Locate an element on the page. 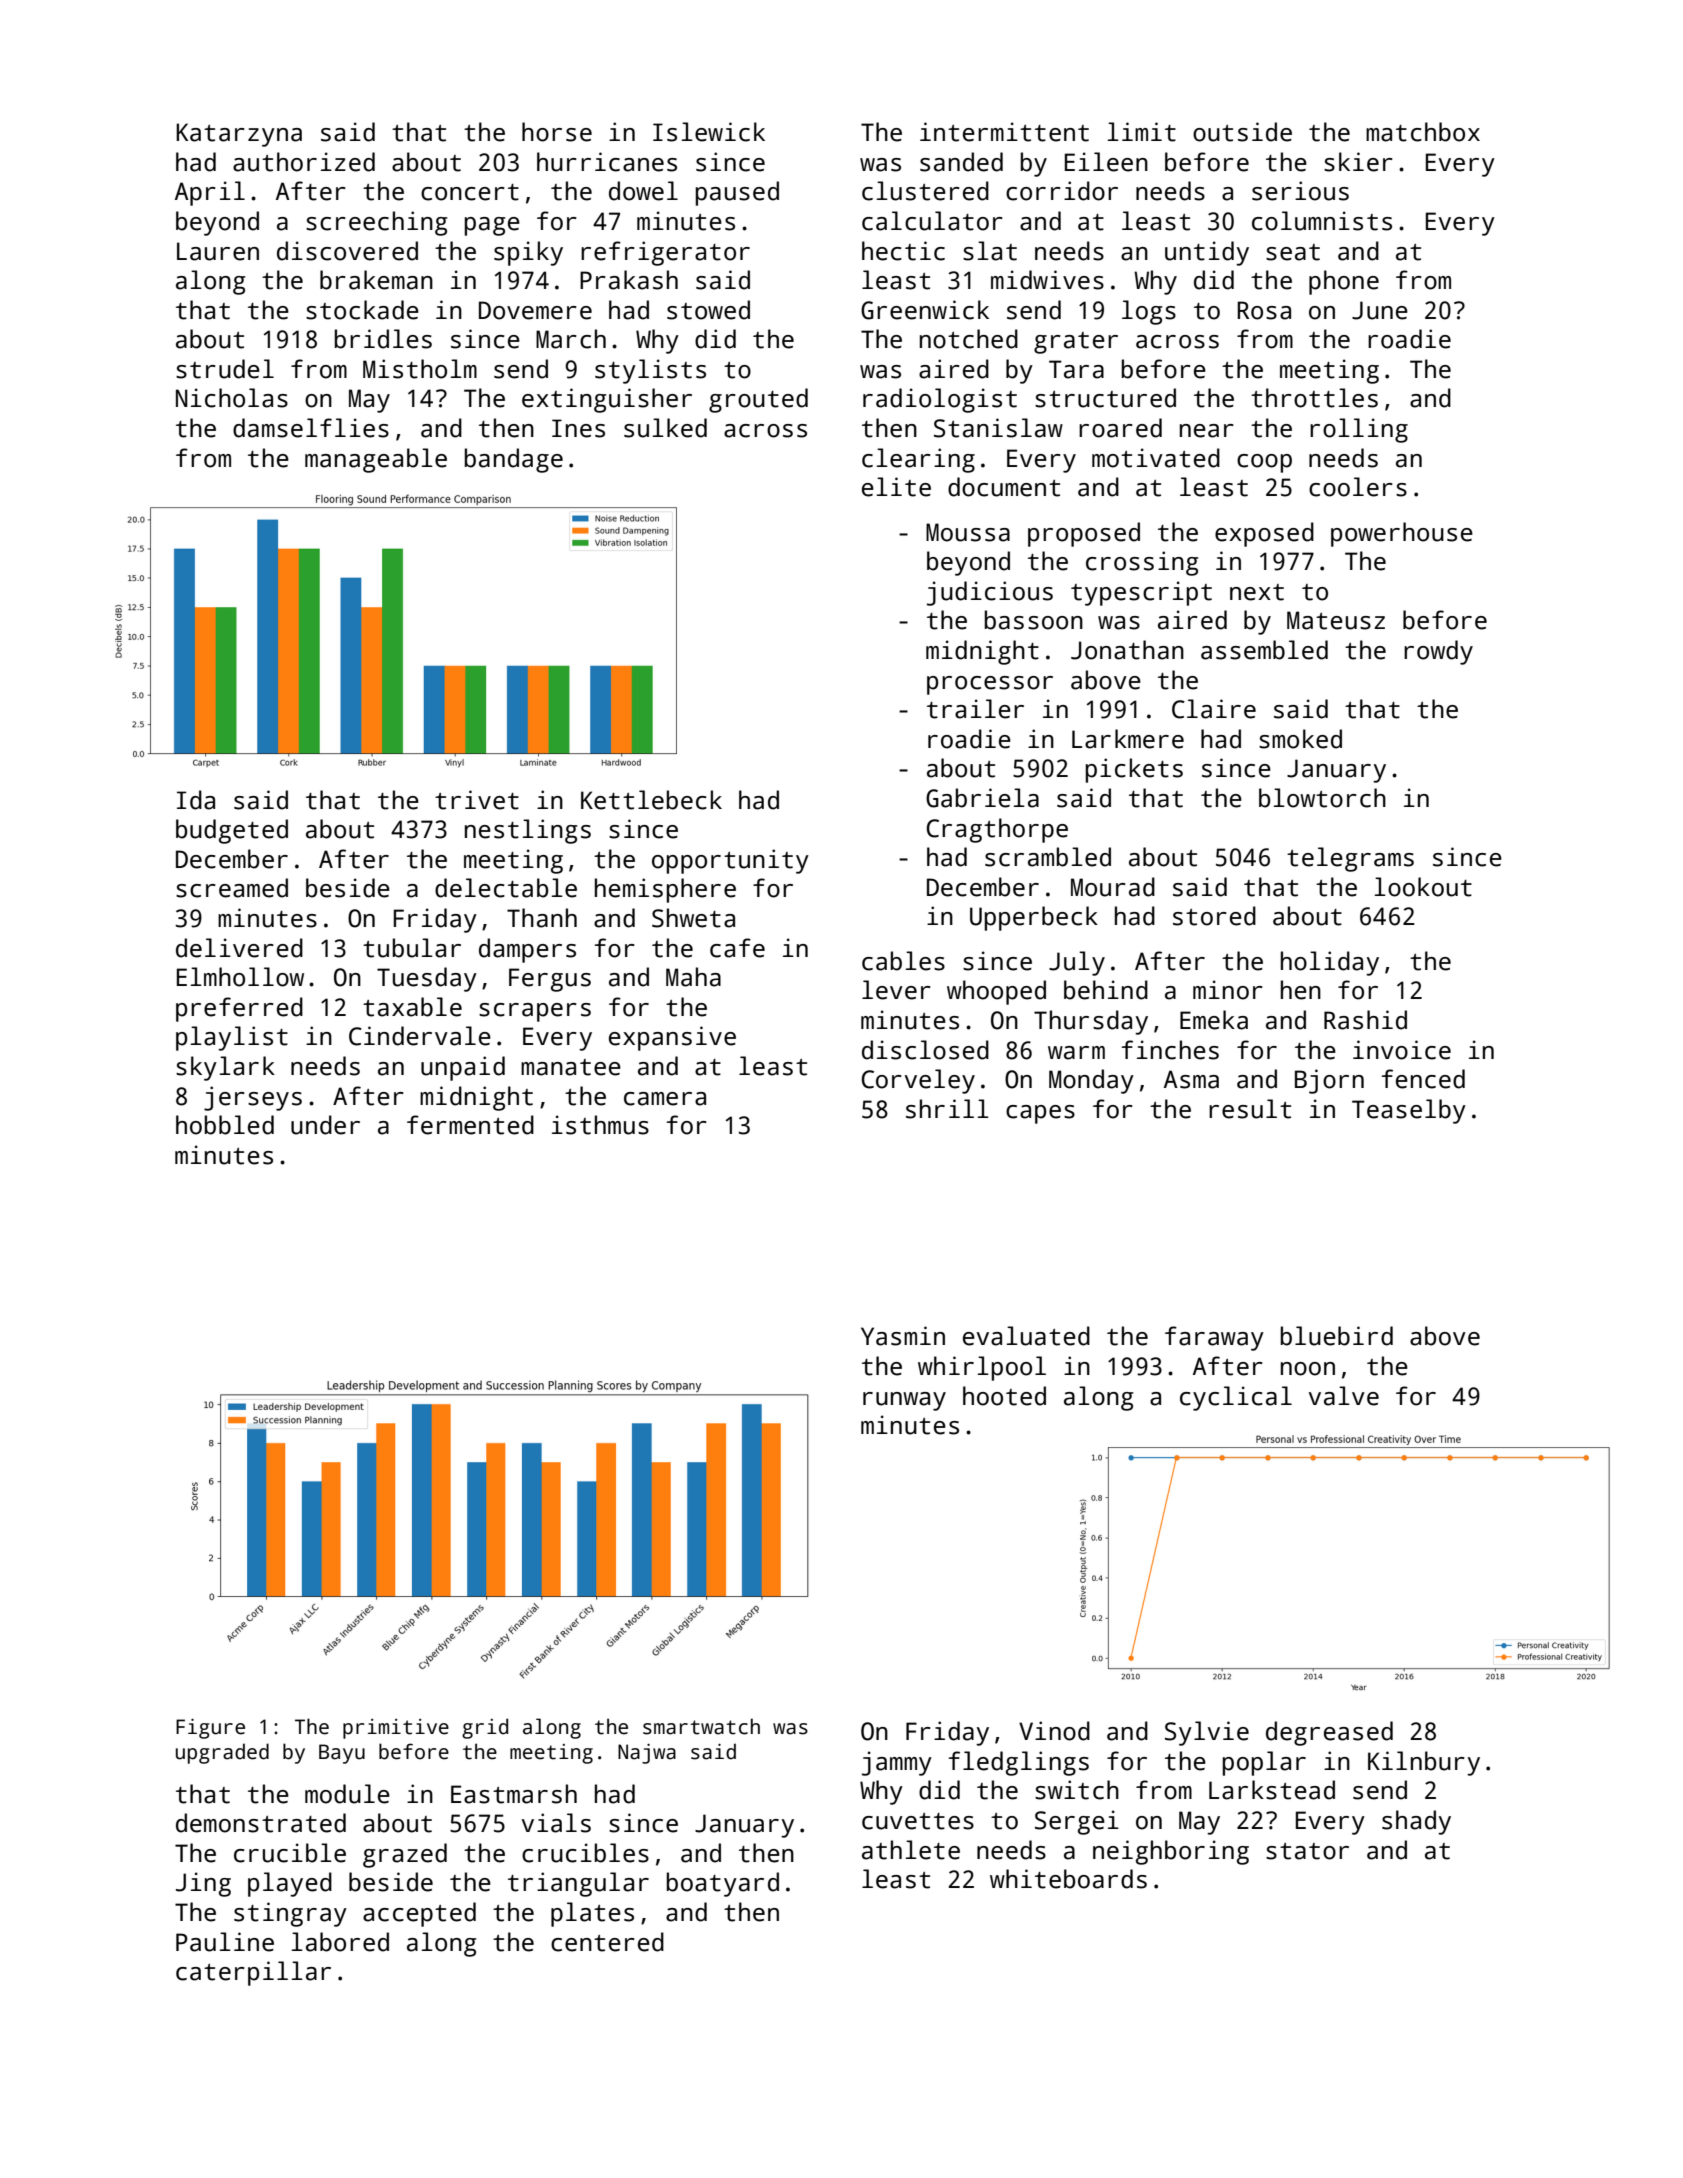  under is located at coordinates (325, 1125).
